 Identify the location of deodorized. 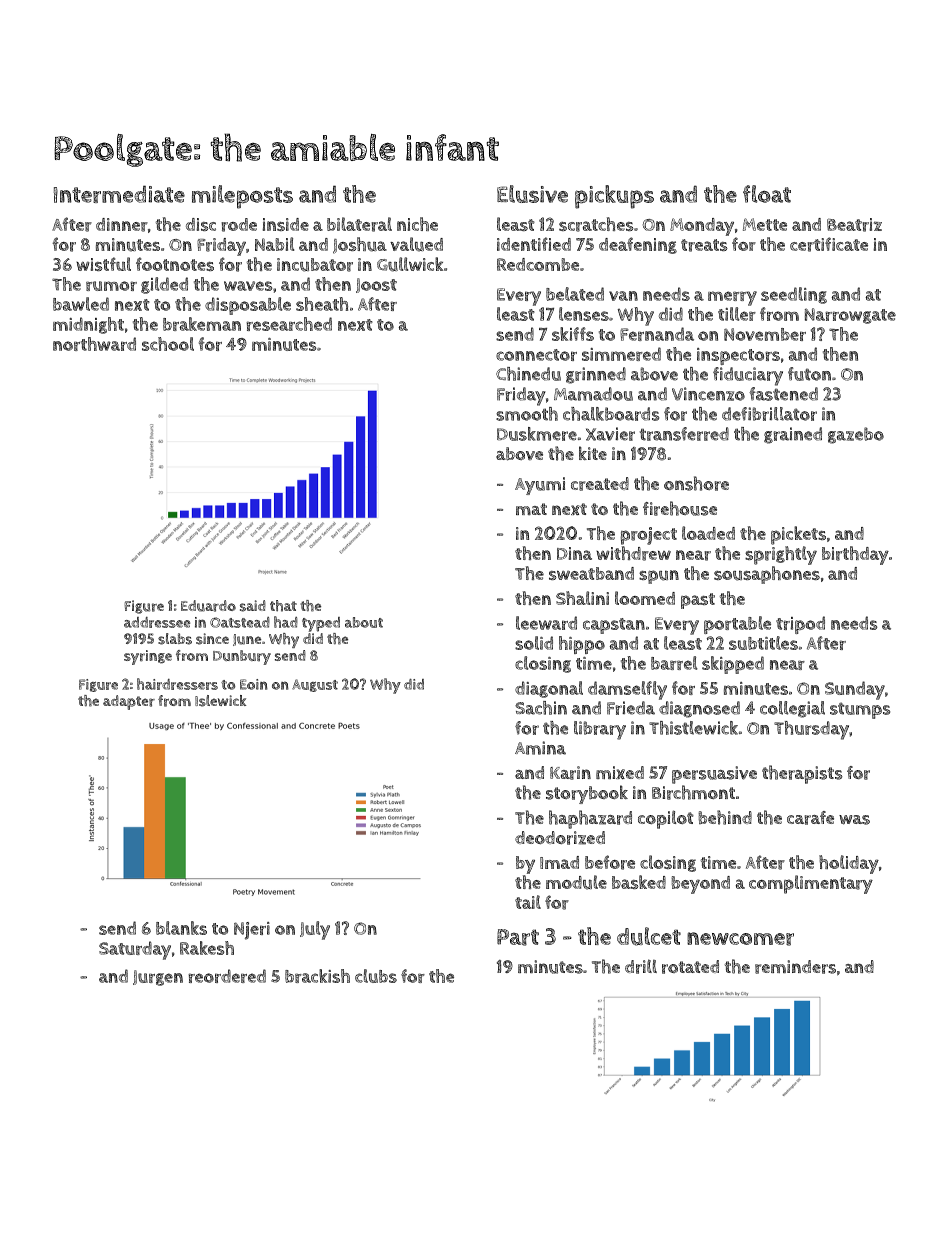
(560, 838).
